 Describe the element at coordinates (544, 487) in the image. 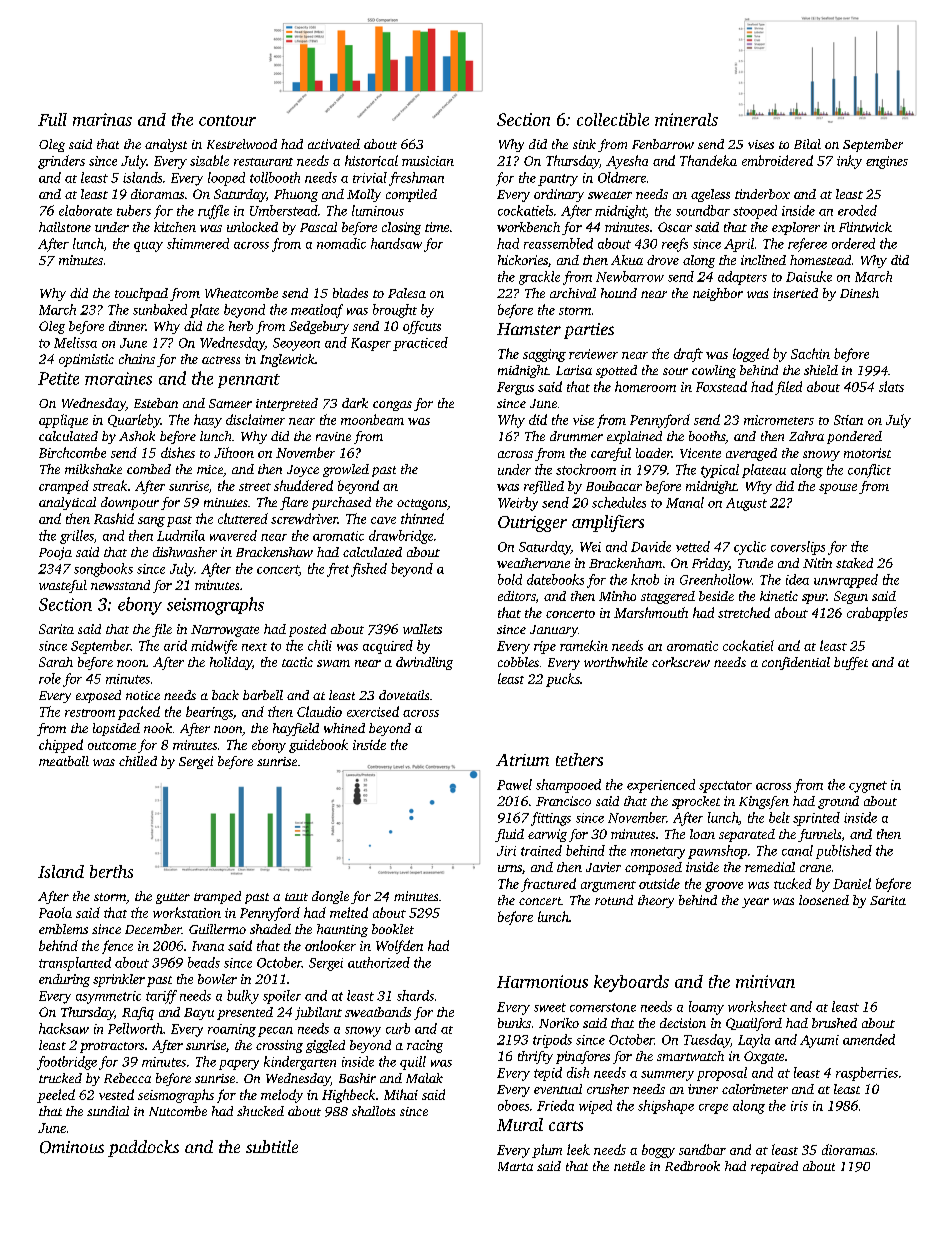

I see `refilled` at that location.
